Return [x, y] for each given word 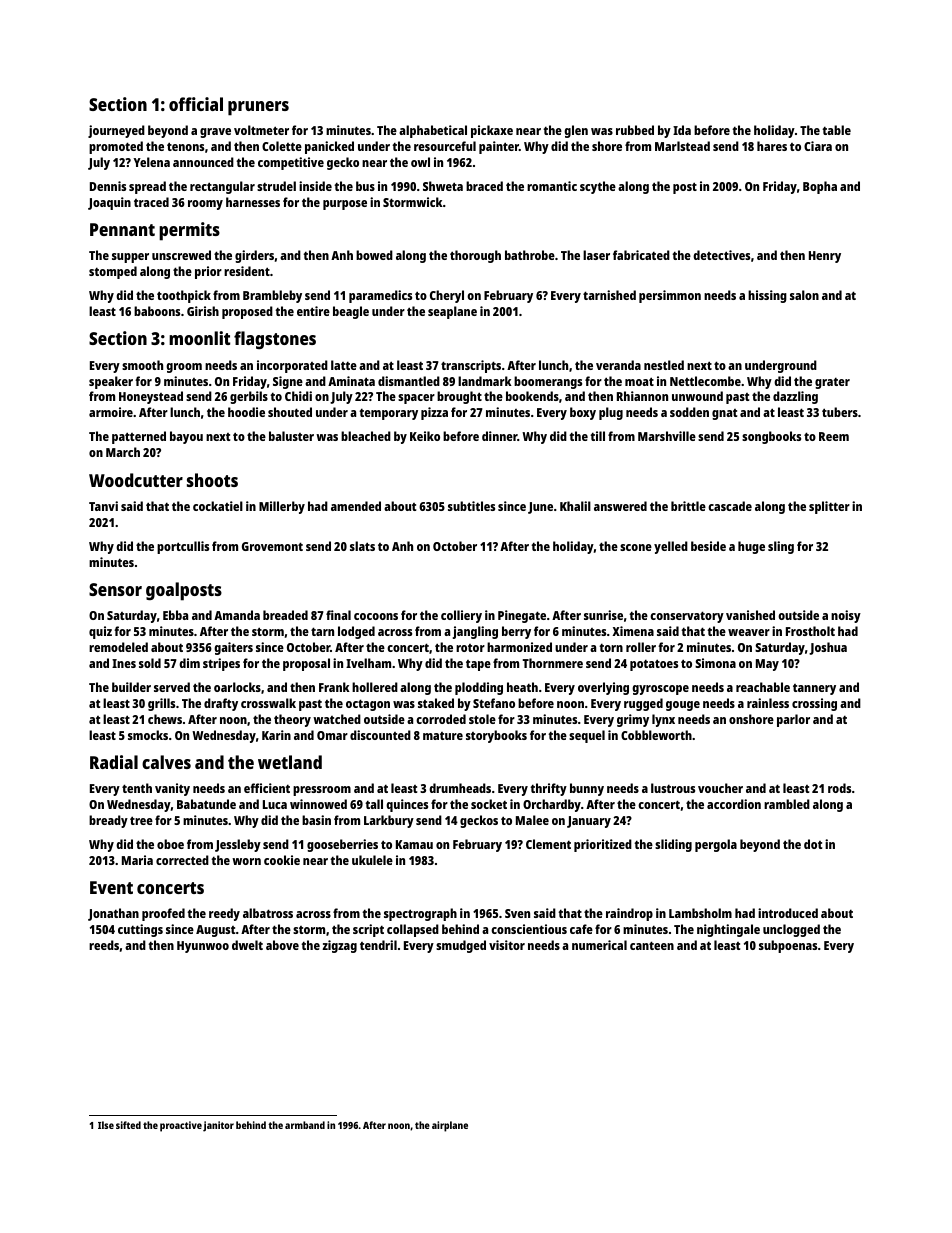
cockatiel [218, 506]
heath [522, 687]
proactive [181, 1126]
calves [166, 762]
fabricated [641, 255]
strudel [276, 186]
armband [305, 1125]
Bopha [820, 187]
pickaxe [492, 131]
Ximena [633, 631]
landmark [485, 381]
